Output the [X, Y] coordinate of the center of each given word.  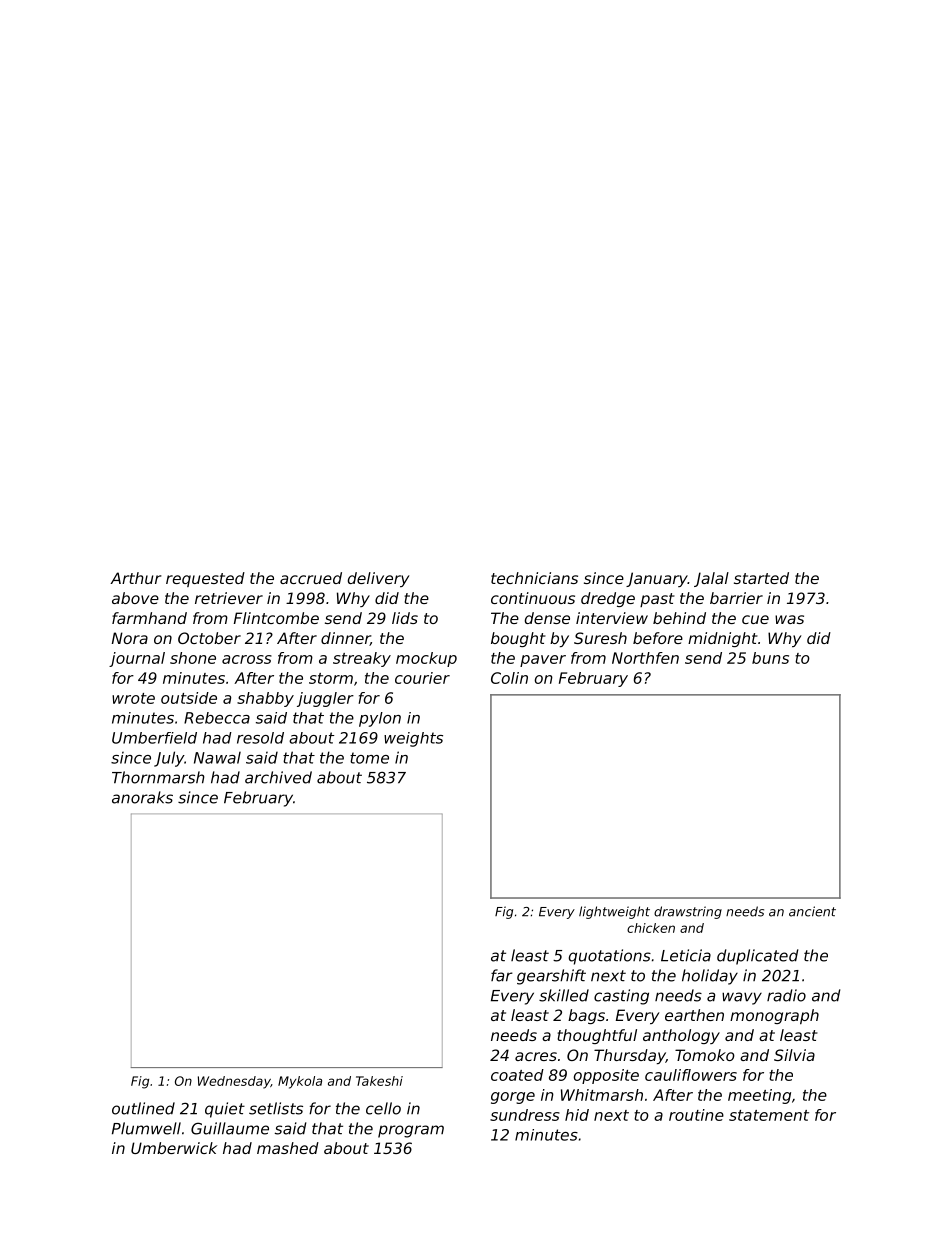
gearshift [551, 977]
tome [369, 758]
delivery [379, 579]
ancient [812, 911]
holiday [710, 977]
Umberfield [154, 738]
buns [770, 658]
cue [755, 619]
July [169, 759]
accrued [311, 578]
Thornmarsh [158, 777]
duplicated [757, 957]
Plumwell [146, 1128]
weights [413, 739]
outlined [143, 1108]
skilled [564, 995]
